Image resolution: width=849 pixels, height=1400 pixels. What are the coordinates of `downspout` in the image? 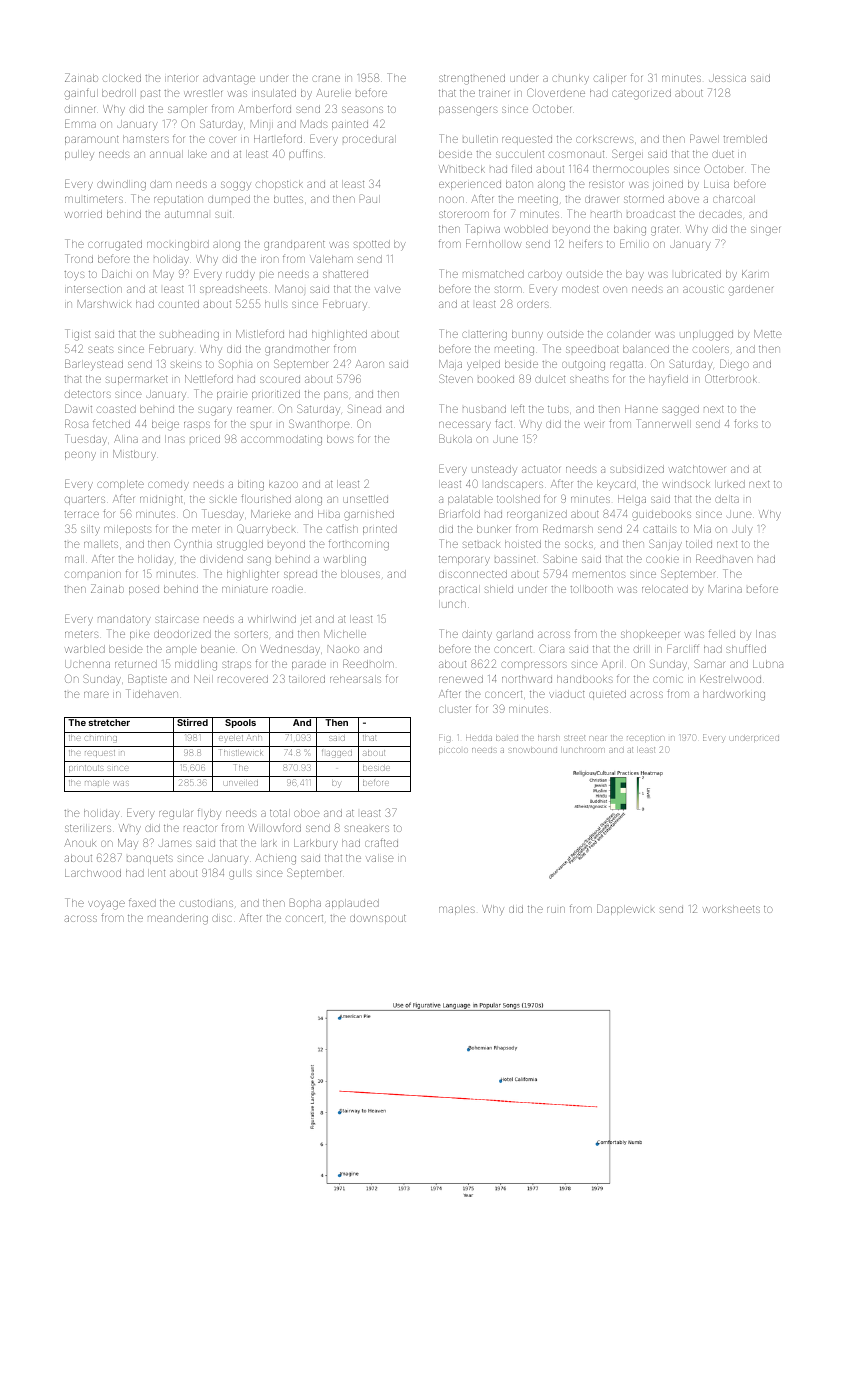 It's located at (378, 919).
